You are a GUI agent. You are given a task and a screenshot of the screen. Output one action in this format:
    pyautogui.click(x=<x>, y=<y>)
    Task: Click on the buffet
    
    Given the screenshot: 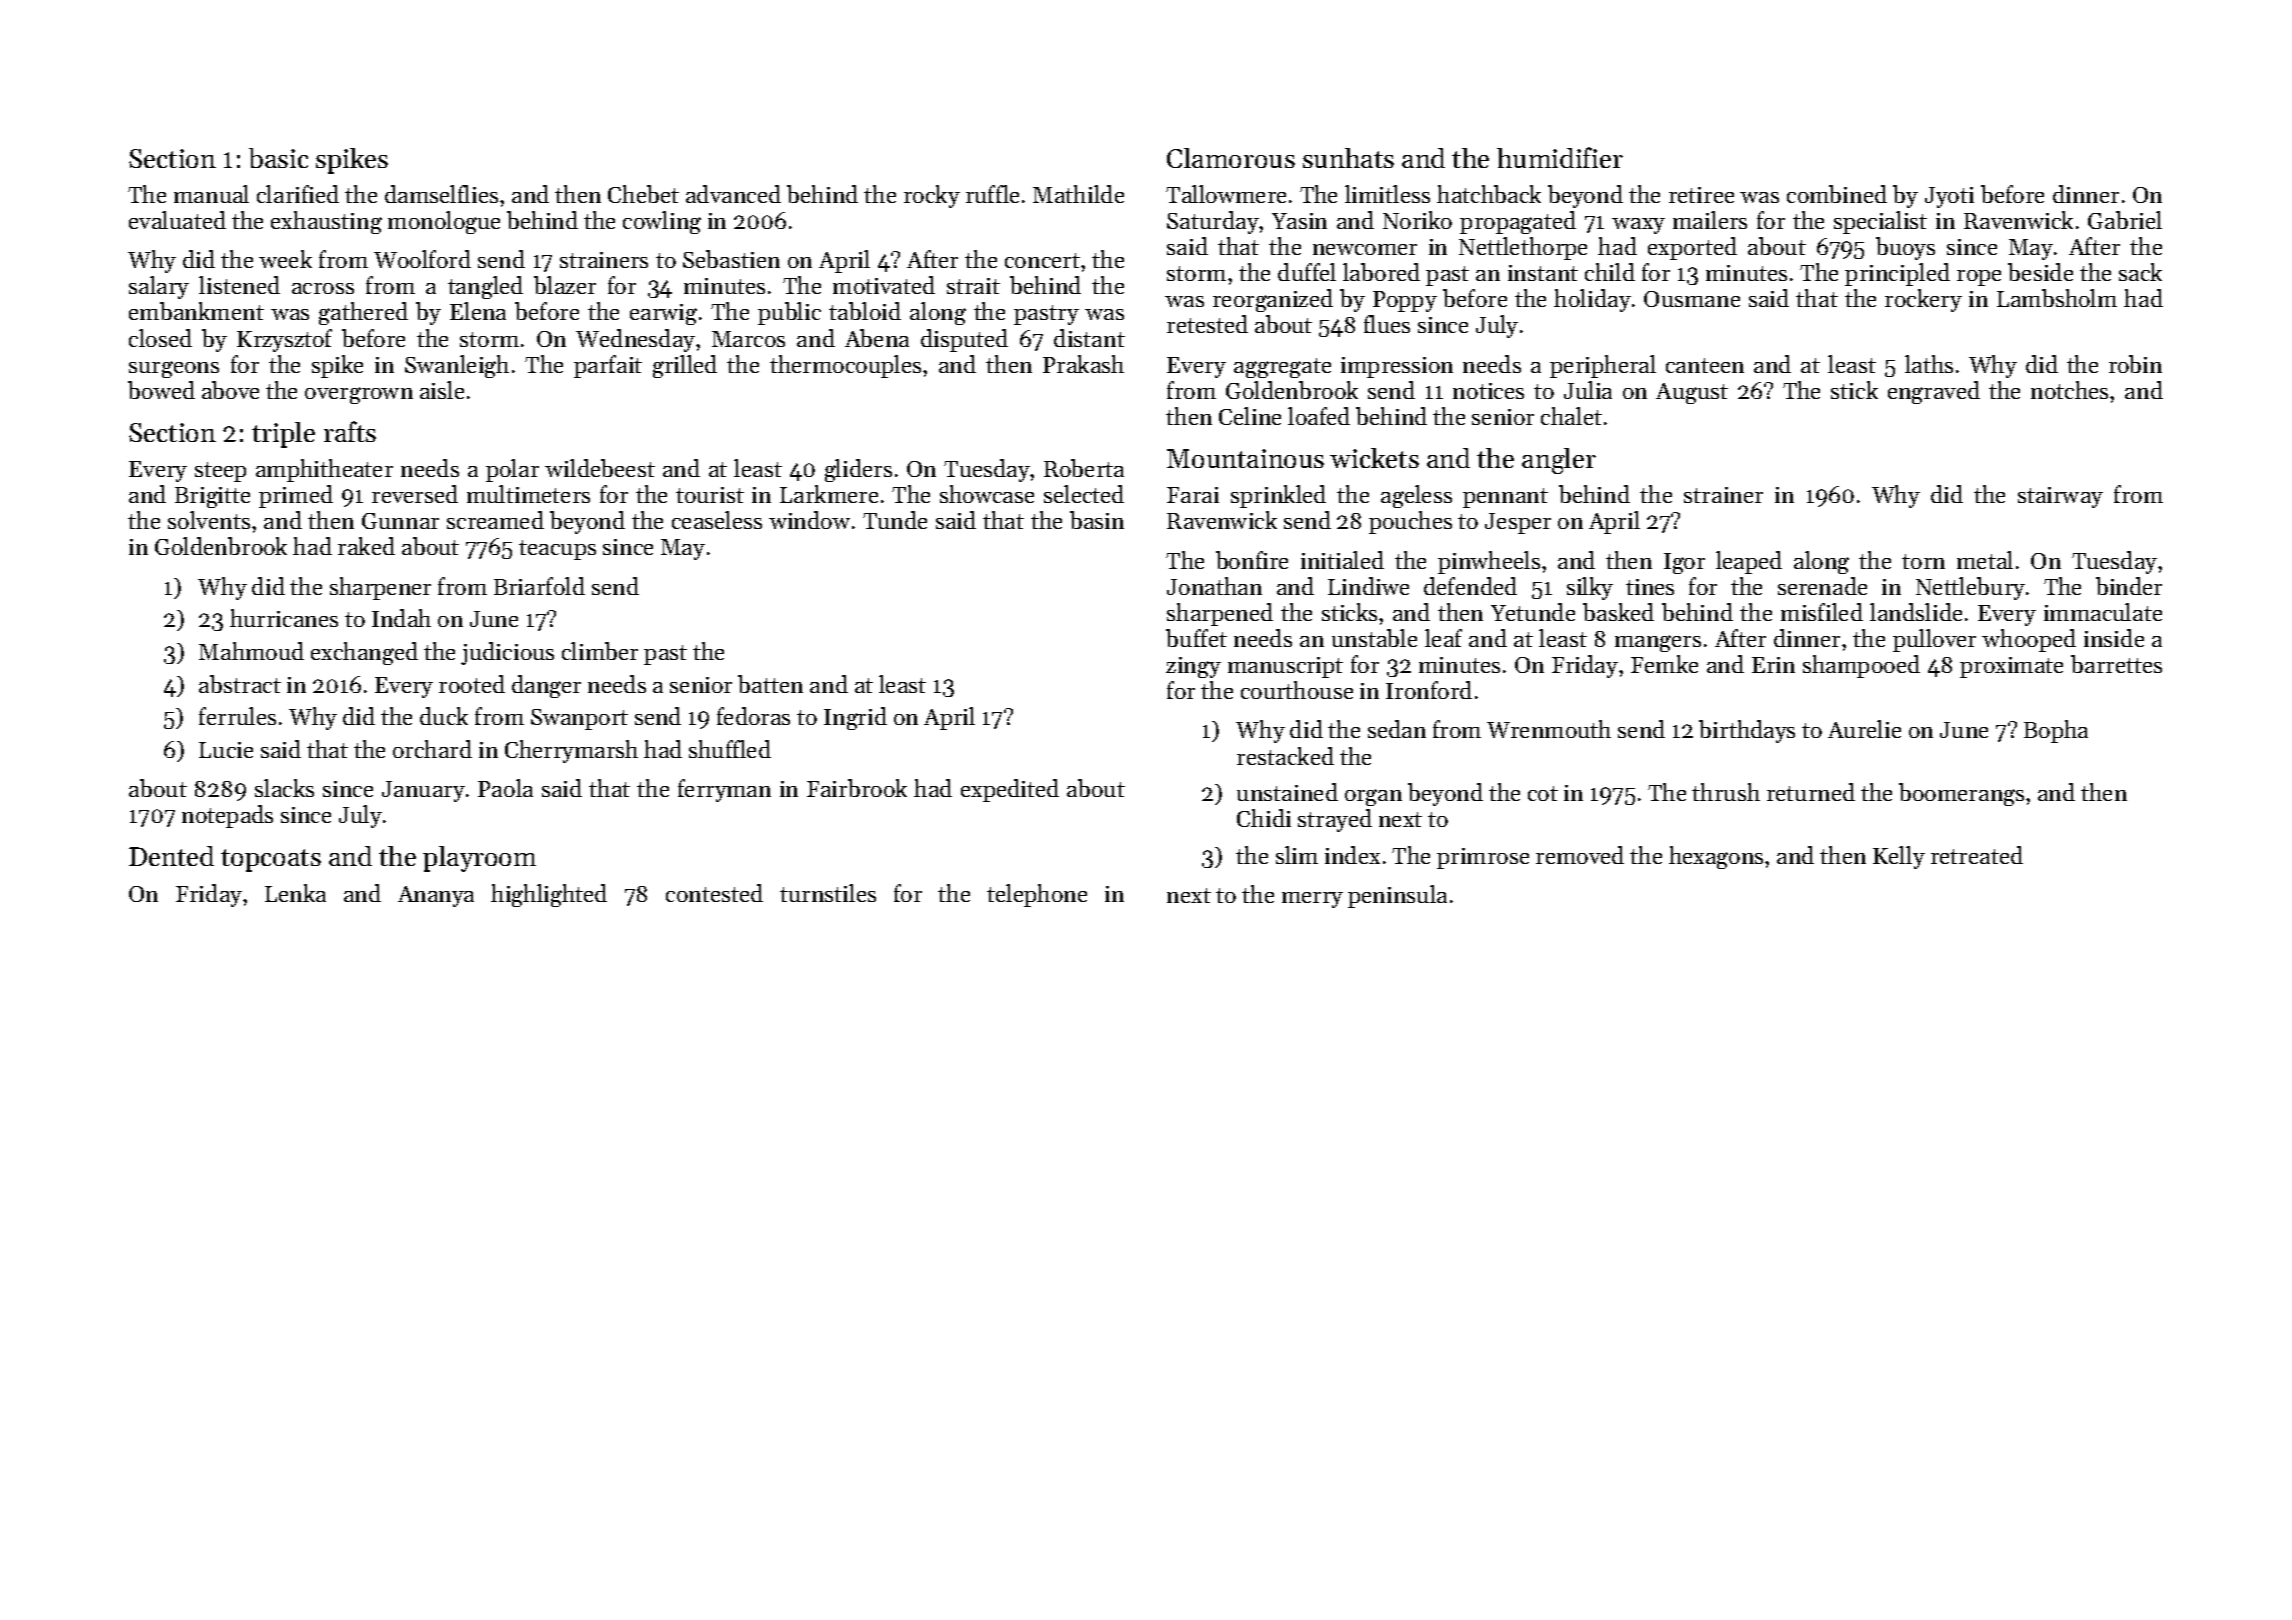 What is the action you would take?
    pyautogui.click(x=1196, y=638)
